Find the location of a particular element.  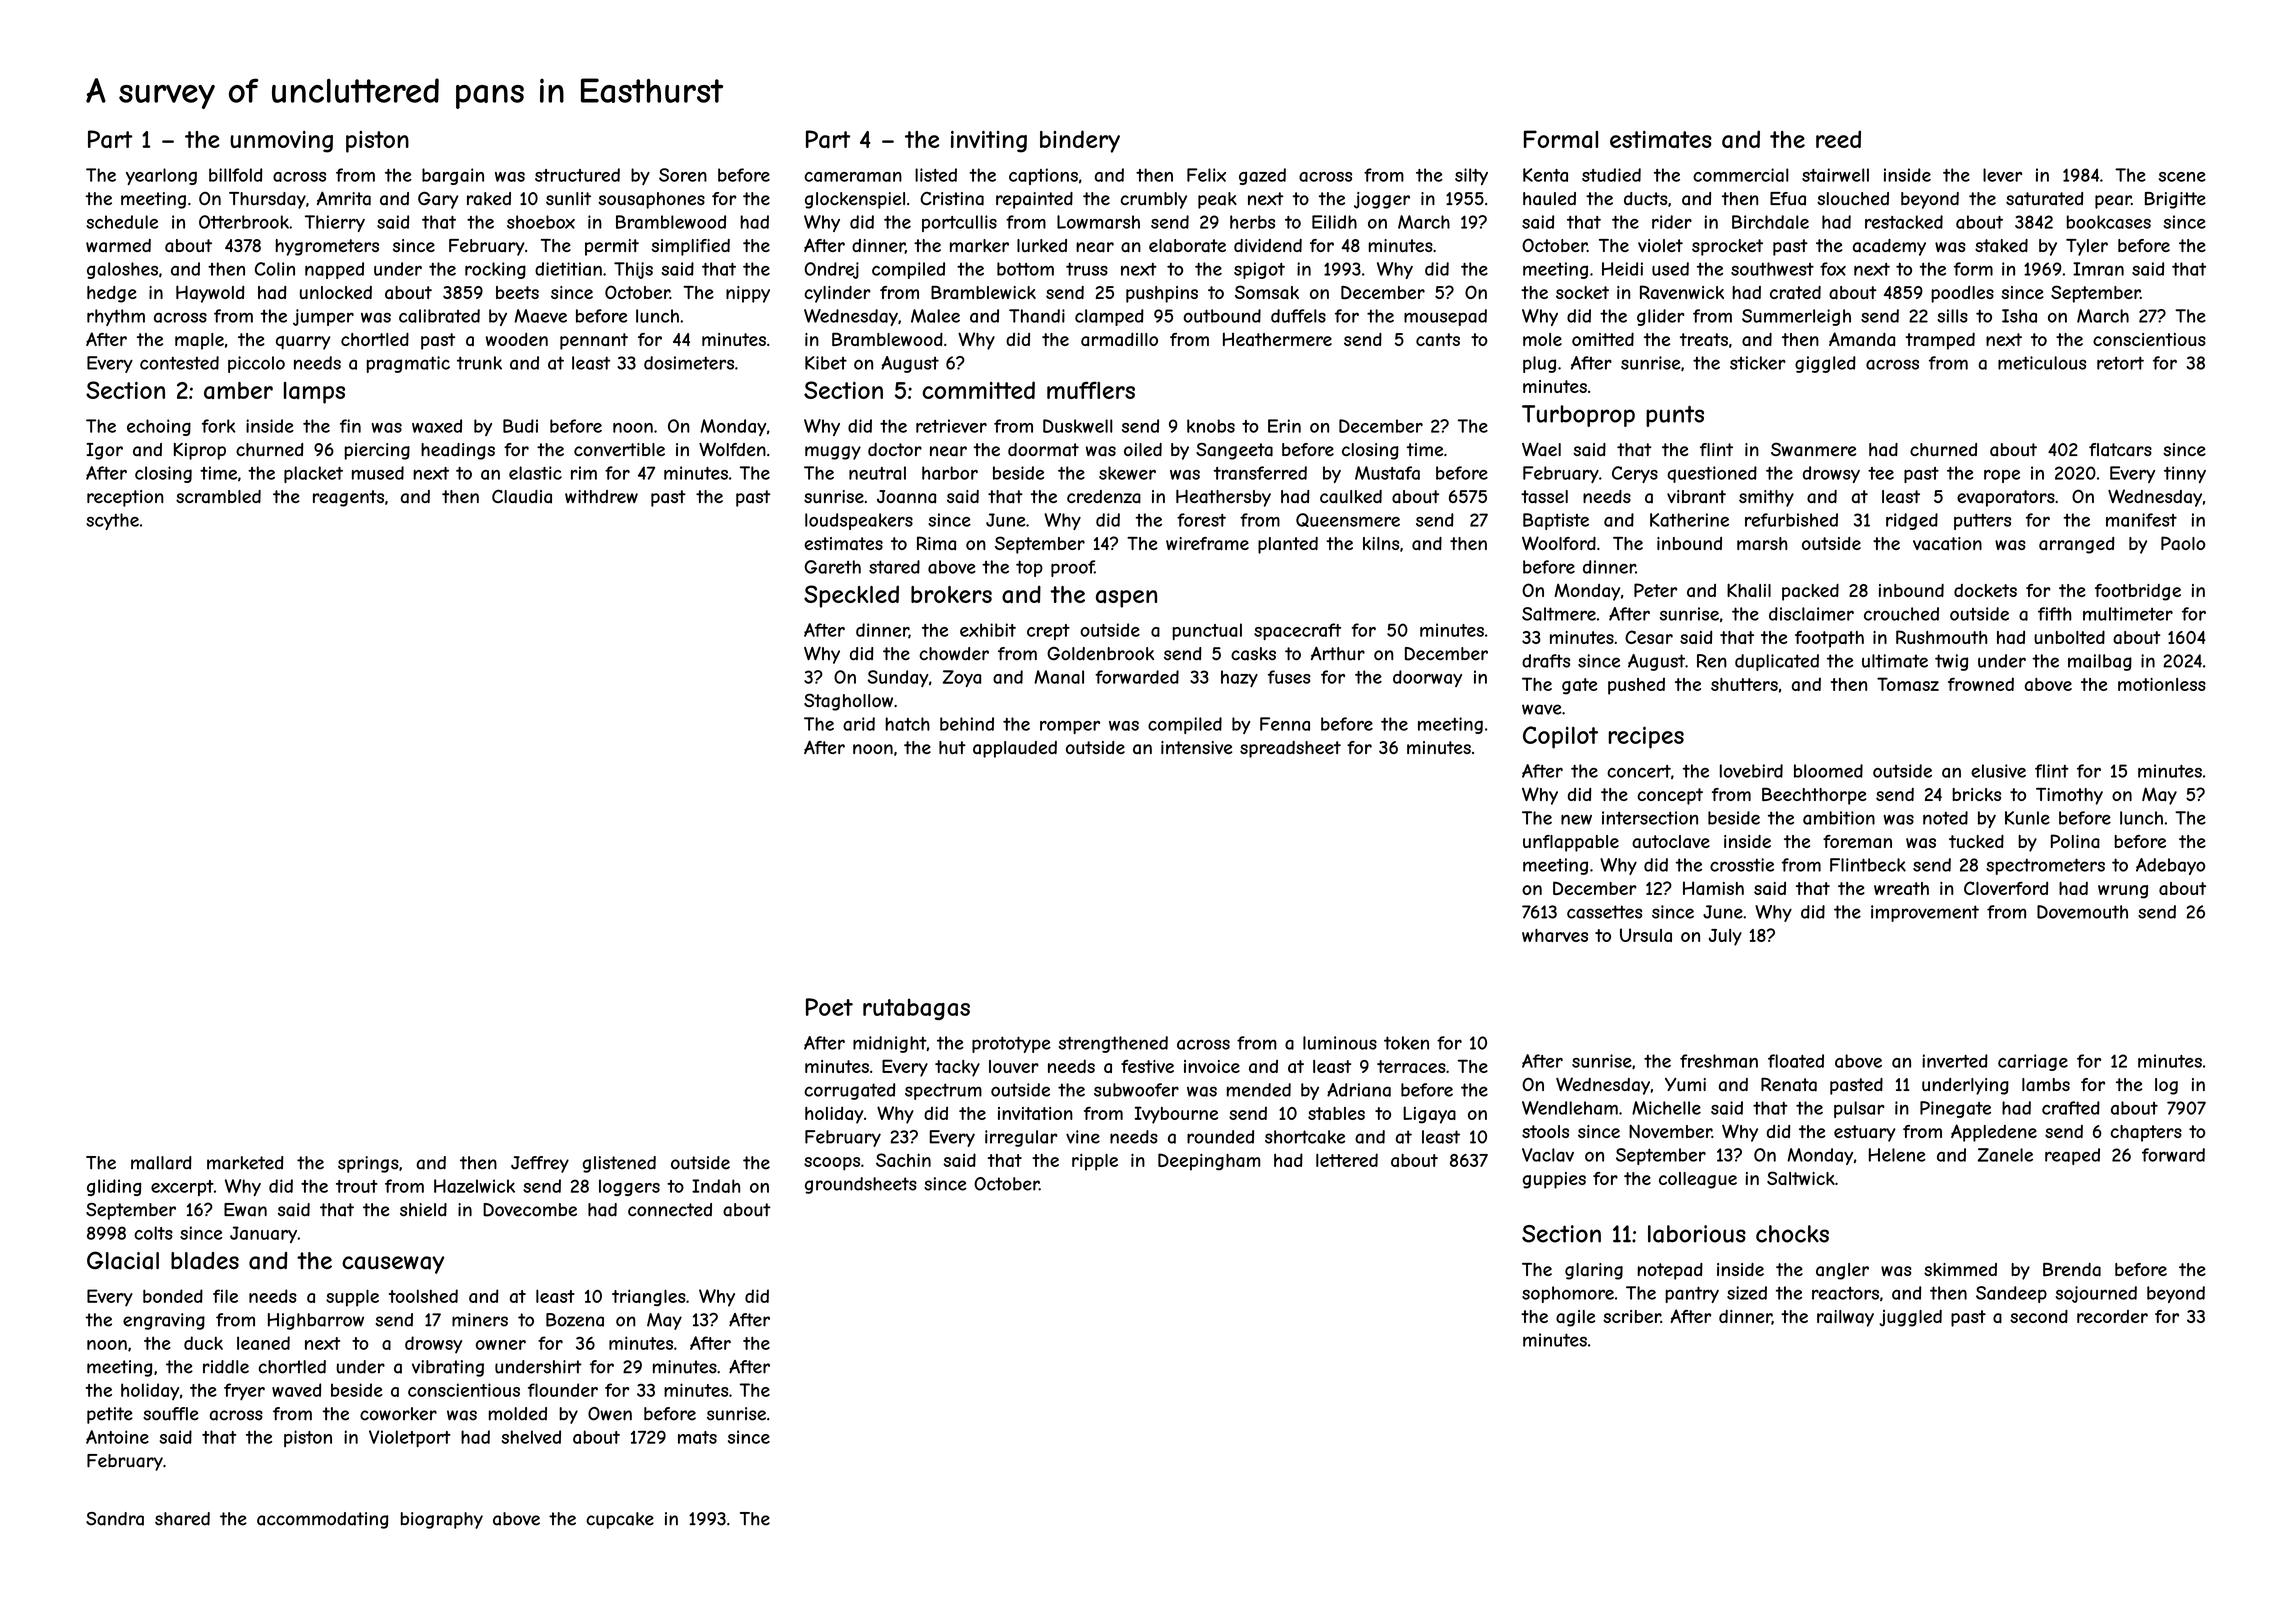

irregular is located at coordinates (1021, 1138).
